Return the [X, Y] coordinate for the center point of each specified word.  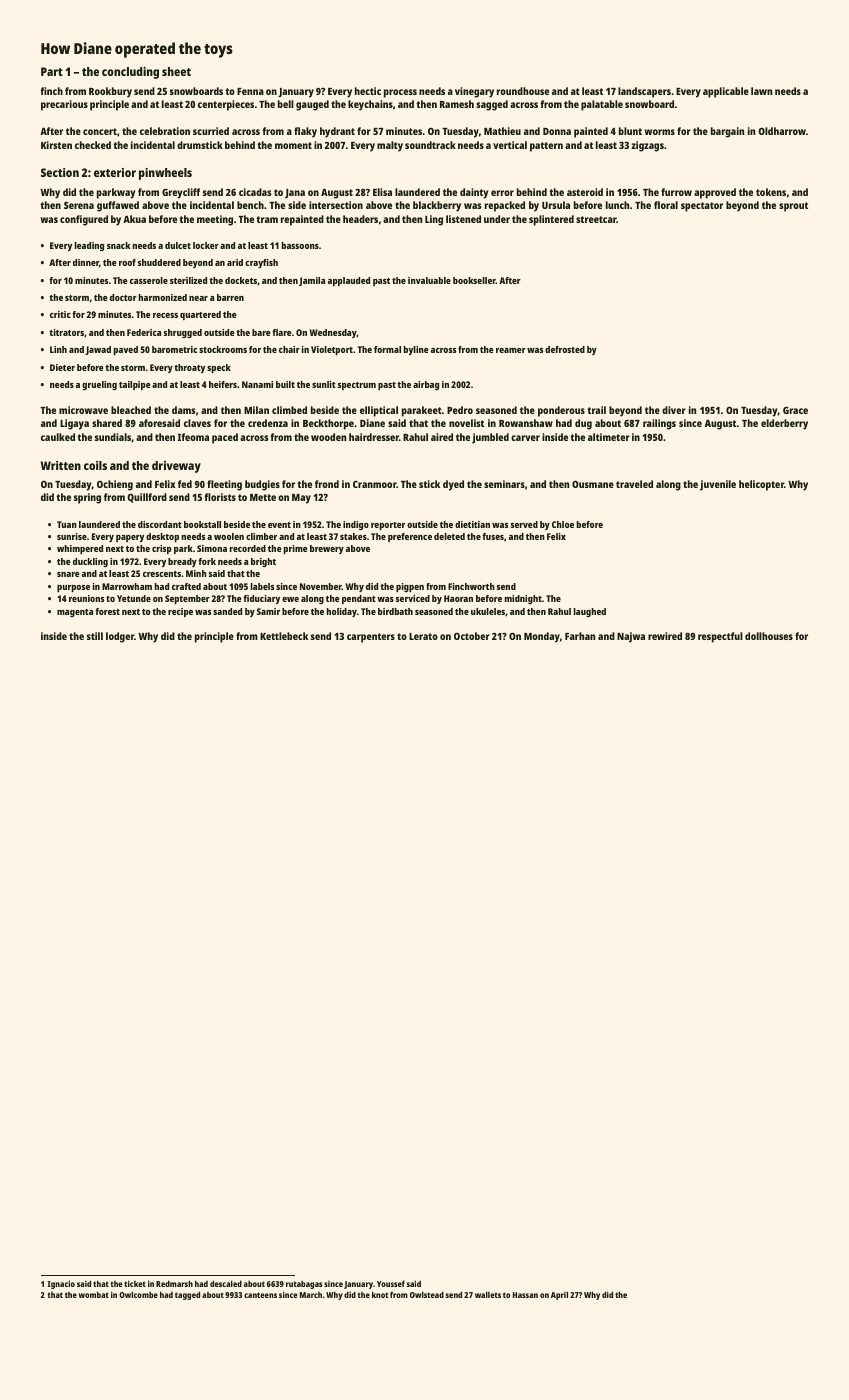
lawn [761, 91]
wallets [488, 1294]
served [524, 524]
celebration [165, 131]
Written [61, 465]
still [95, 636]
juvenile [718, 485]
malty [390, 146]
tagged [187, 1295]
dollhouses [769, 636]
